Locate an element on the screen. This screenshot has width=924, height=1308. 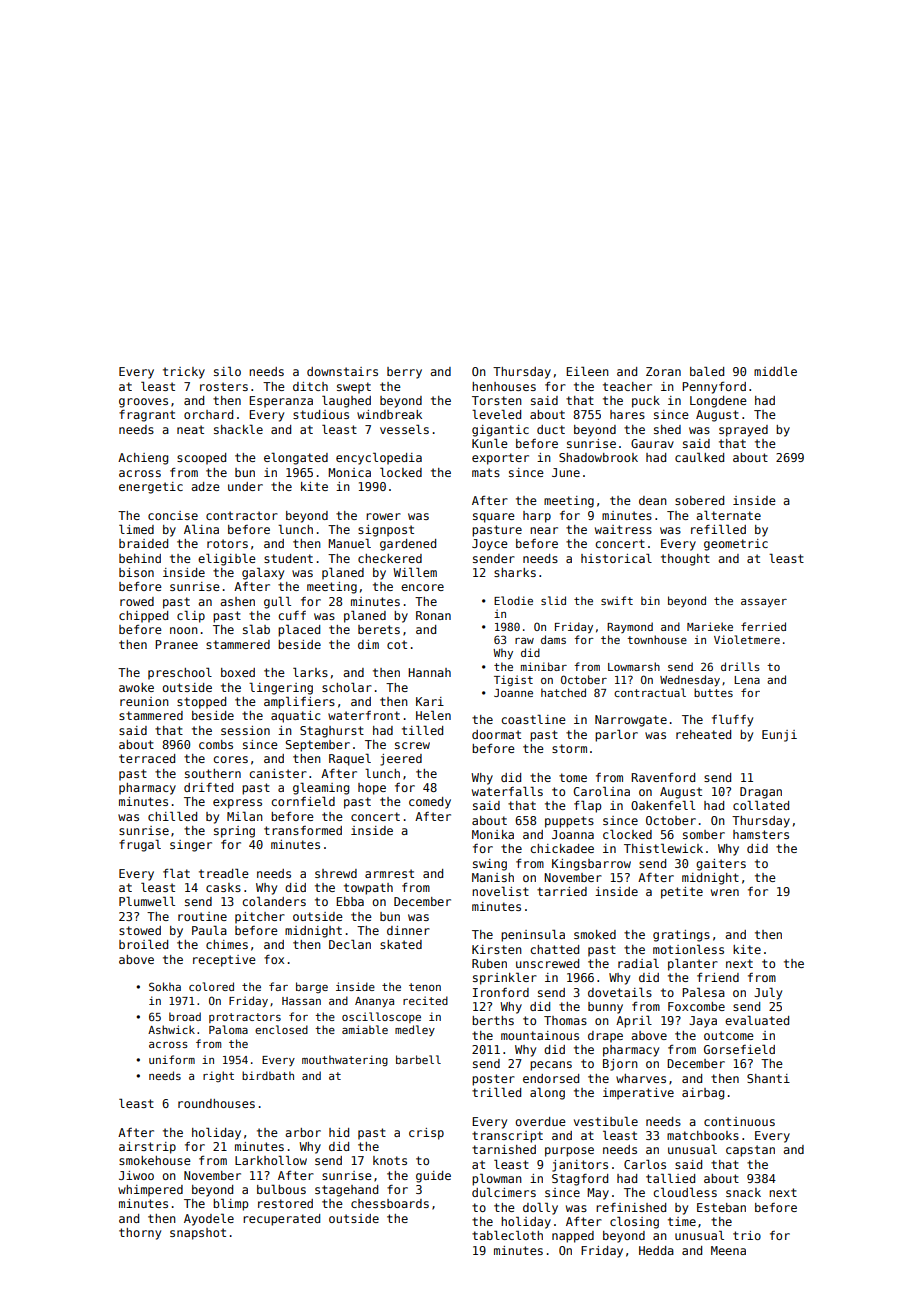
Paula is located at coordinates (209, 930).
